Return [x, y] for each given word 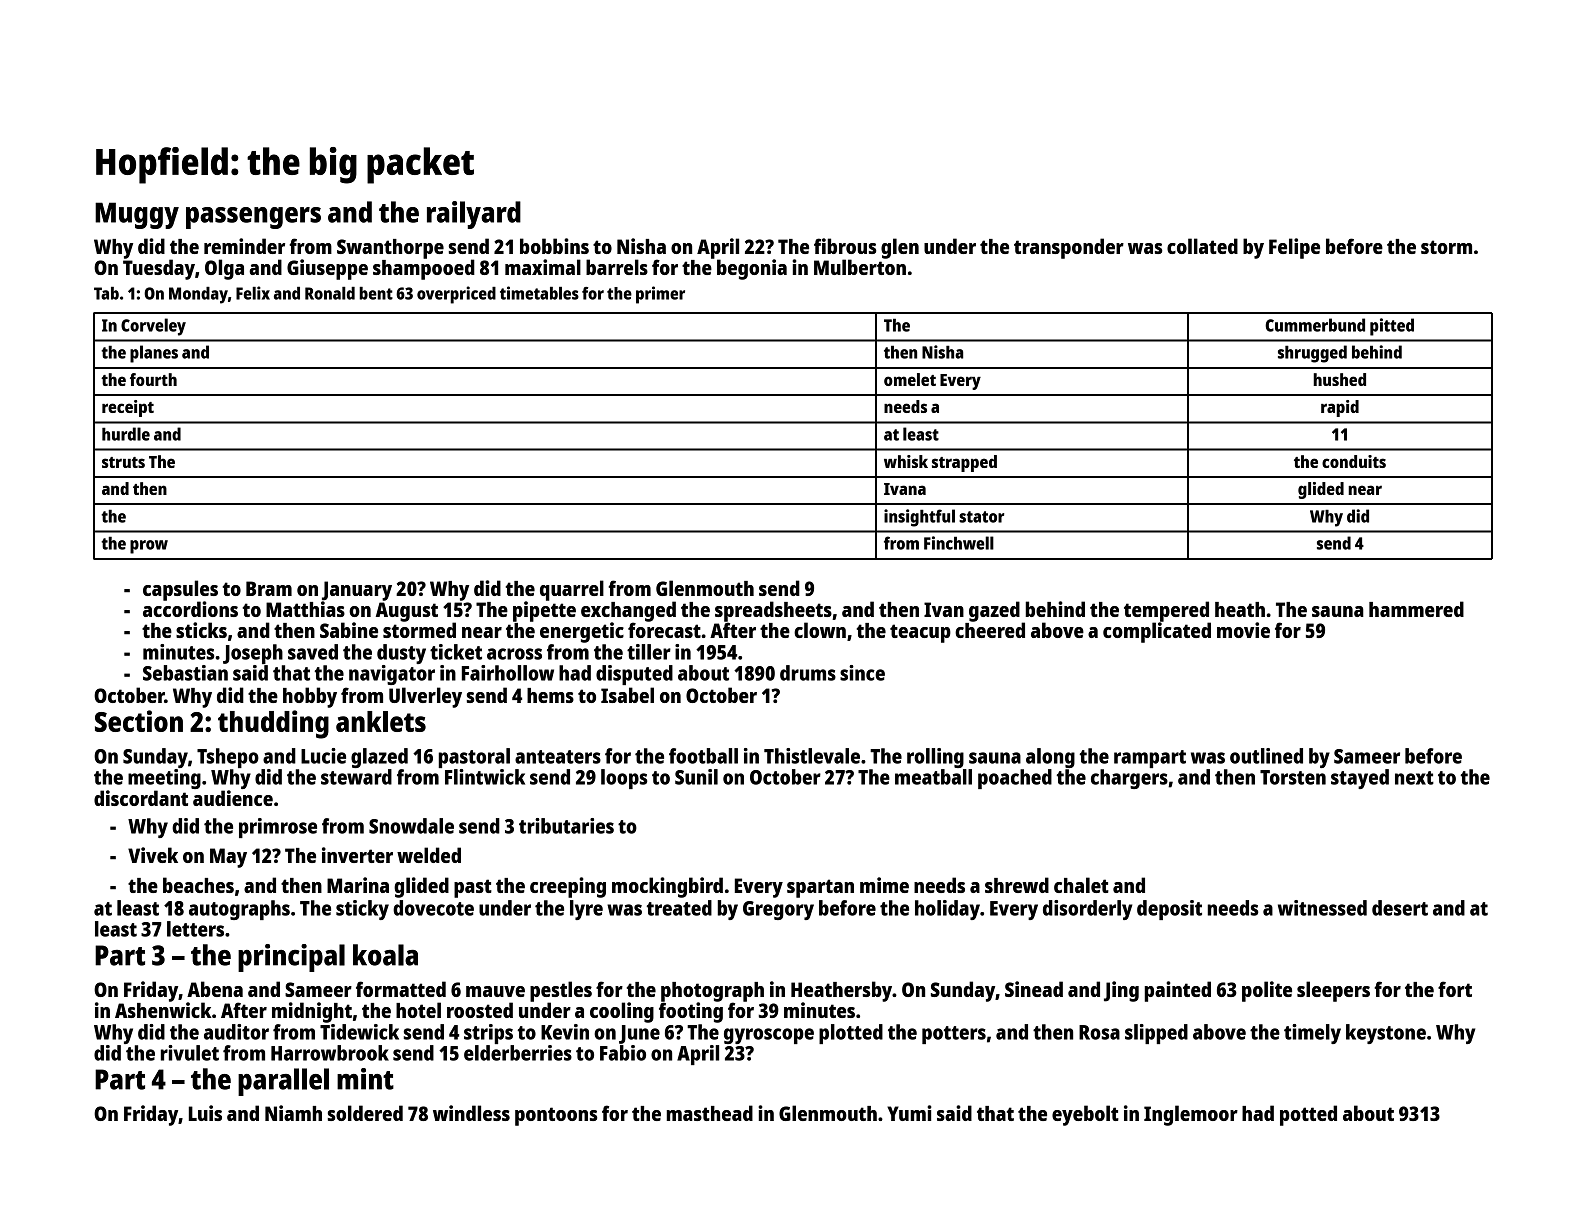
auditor [236, 1032]
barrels [617, 267]
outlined [1266, 756]
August [407, 612]
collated [1202, 246]
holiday [947, 910]
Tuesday [159, 269]
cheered [990, 630]
